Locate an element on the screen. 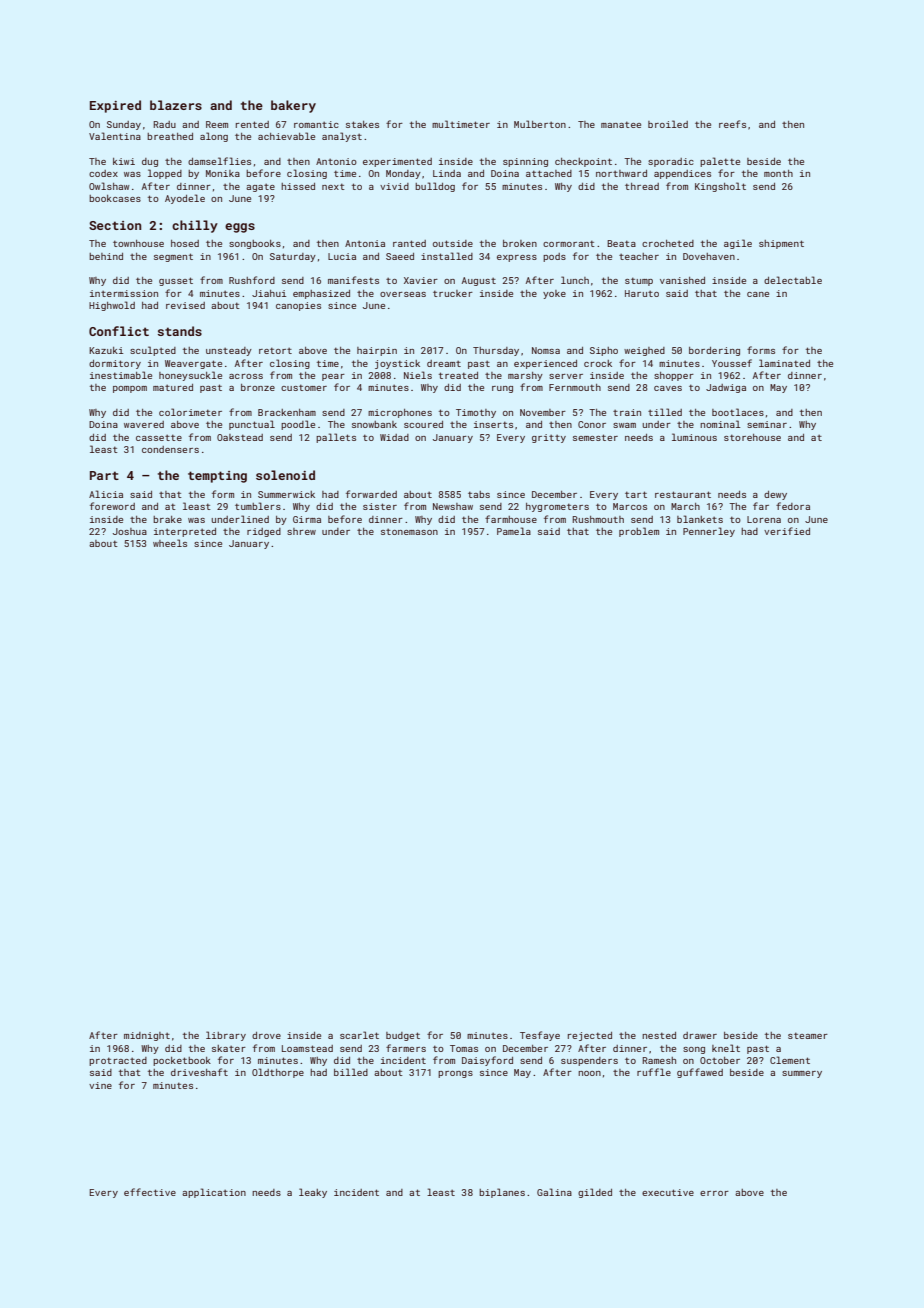 Image resolution: width=924 pixels, height=1308 pixels. Expired is located at coordinates (115, 106).
